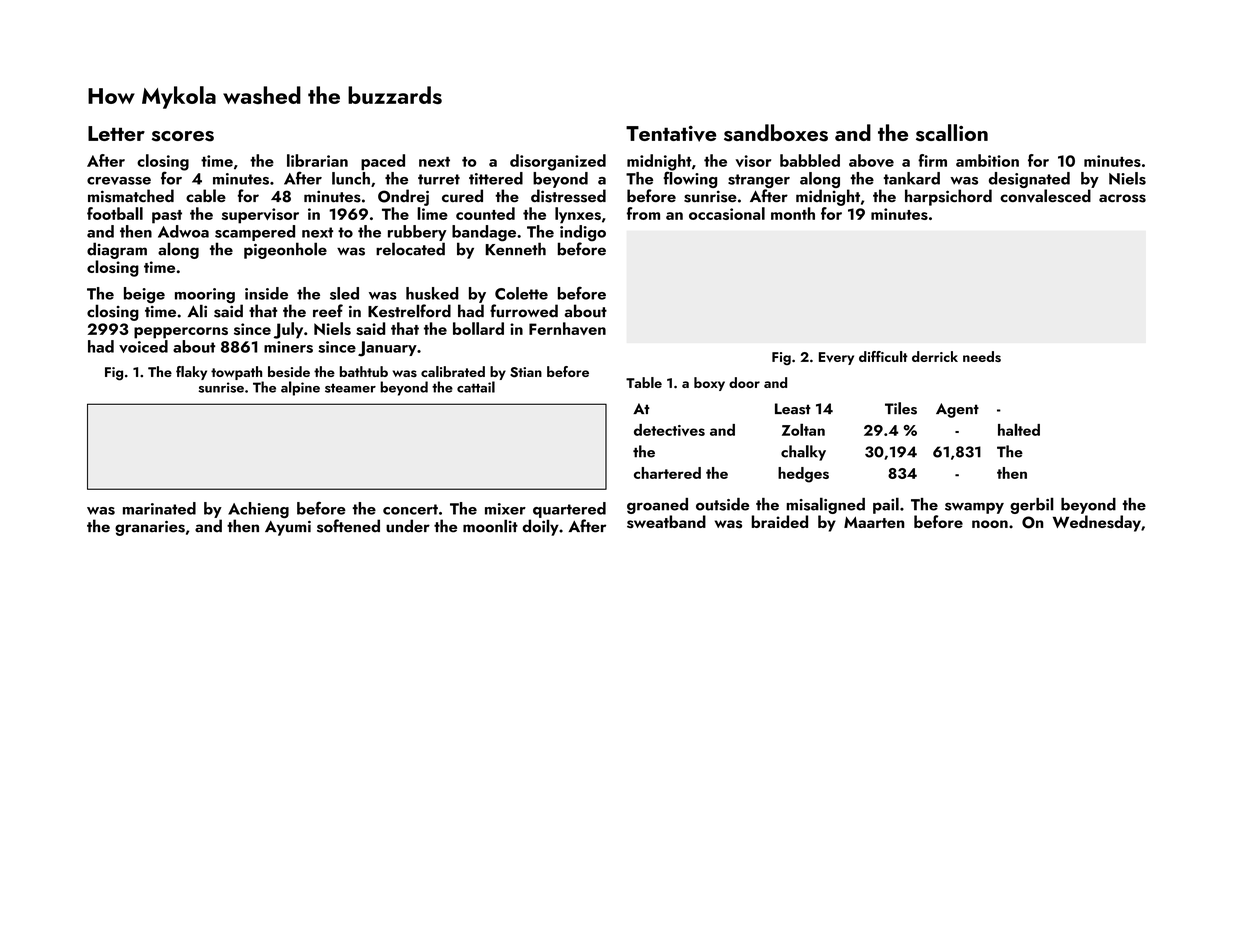 This image has width=1233, height=952. Describe the element at coordinates (505, 509) in the image. I see `mixer` at that location.
